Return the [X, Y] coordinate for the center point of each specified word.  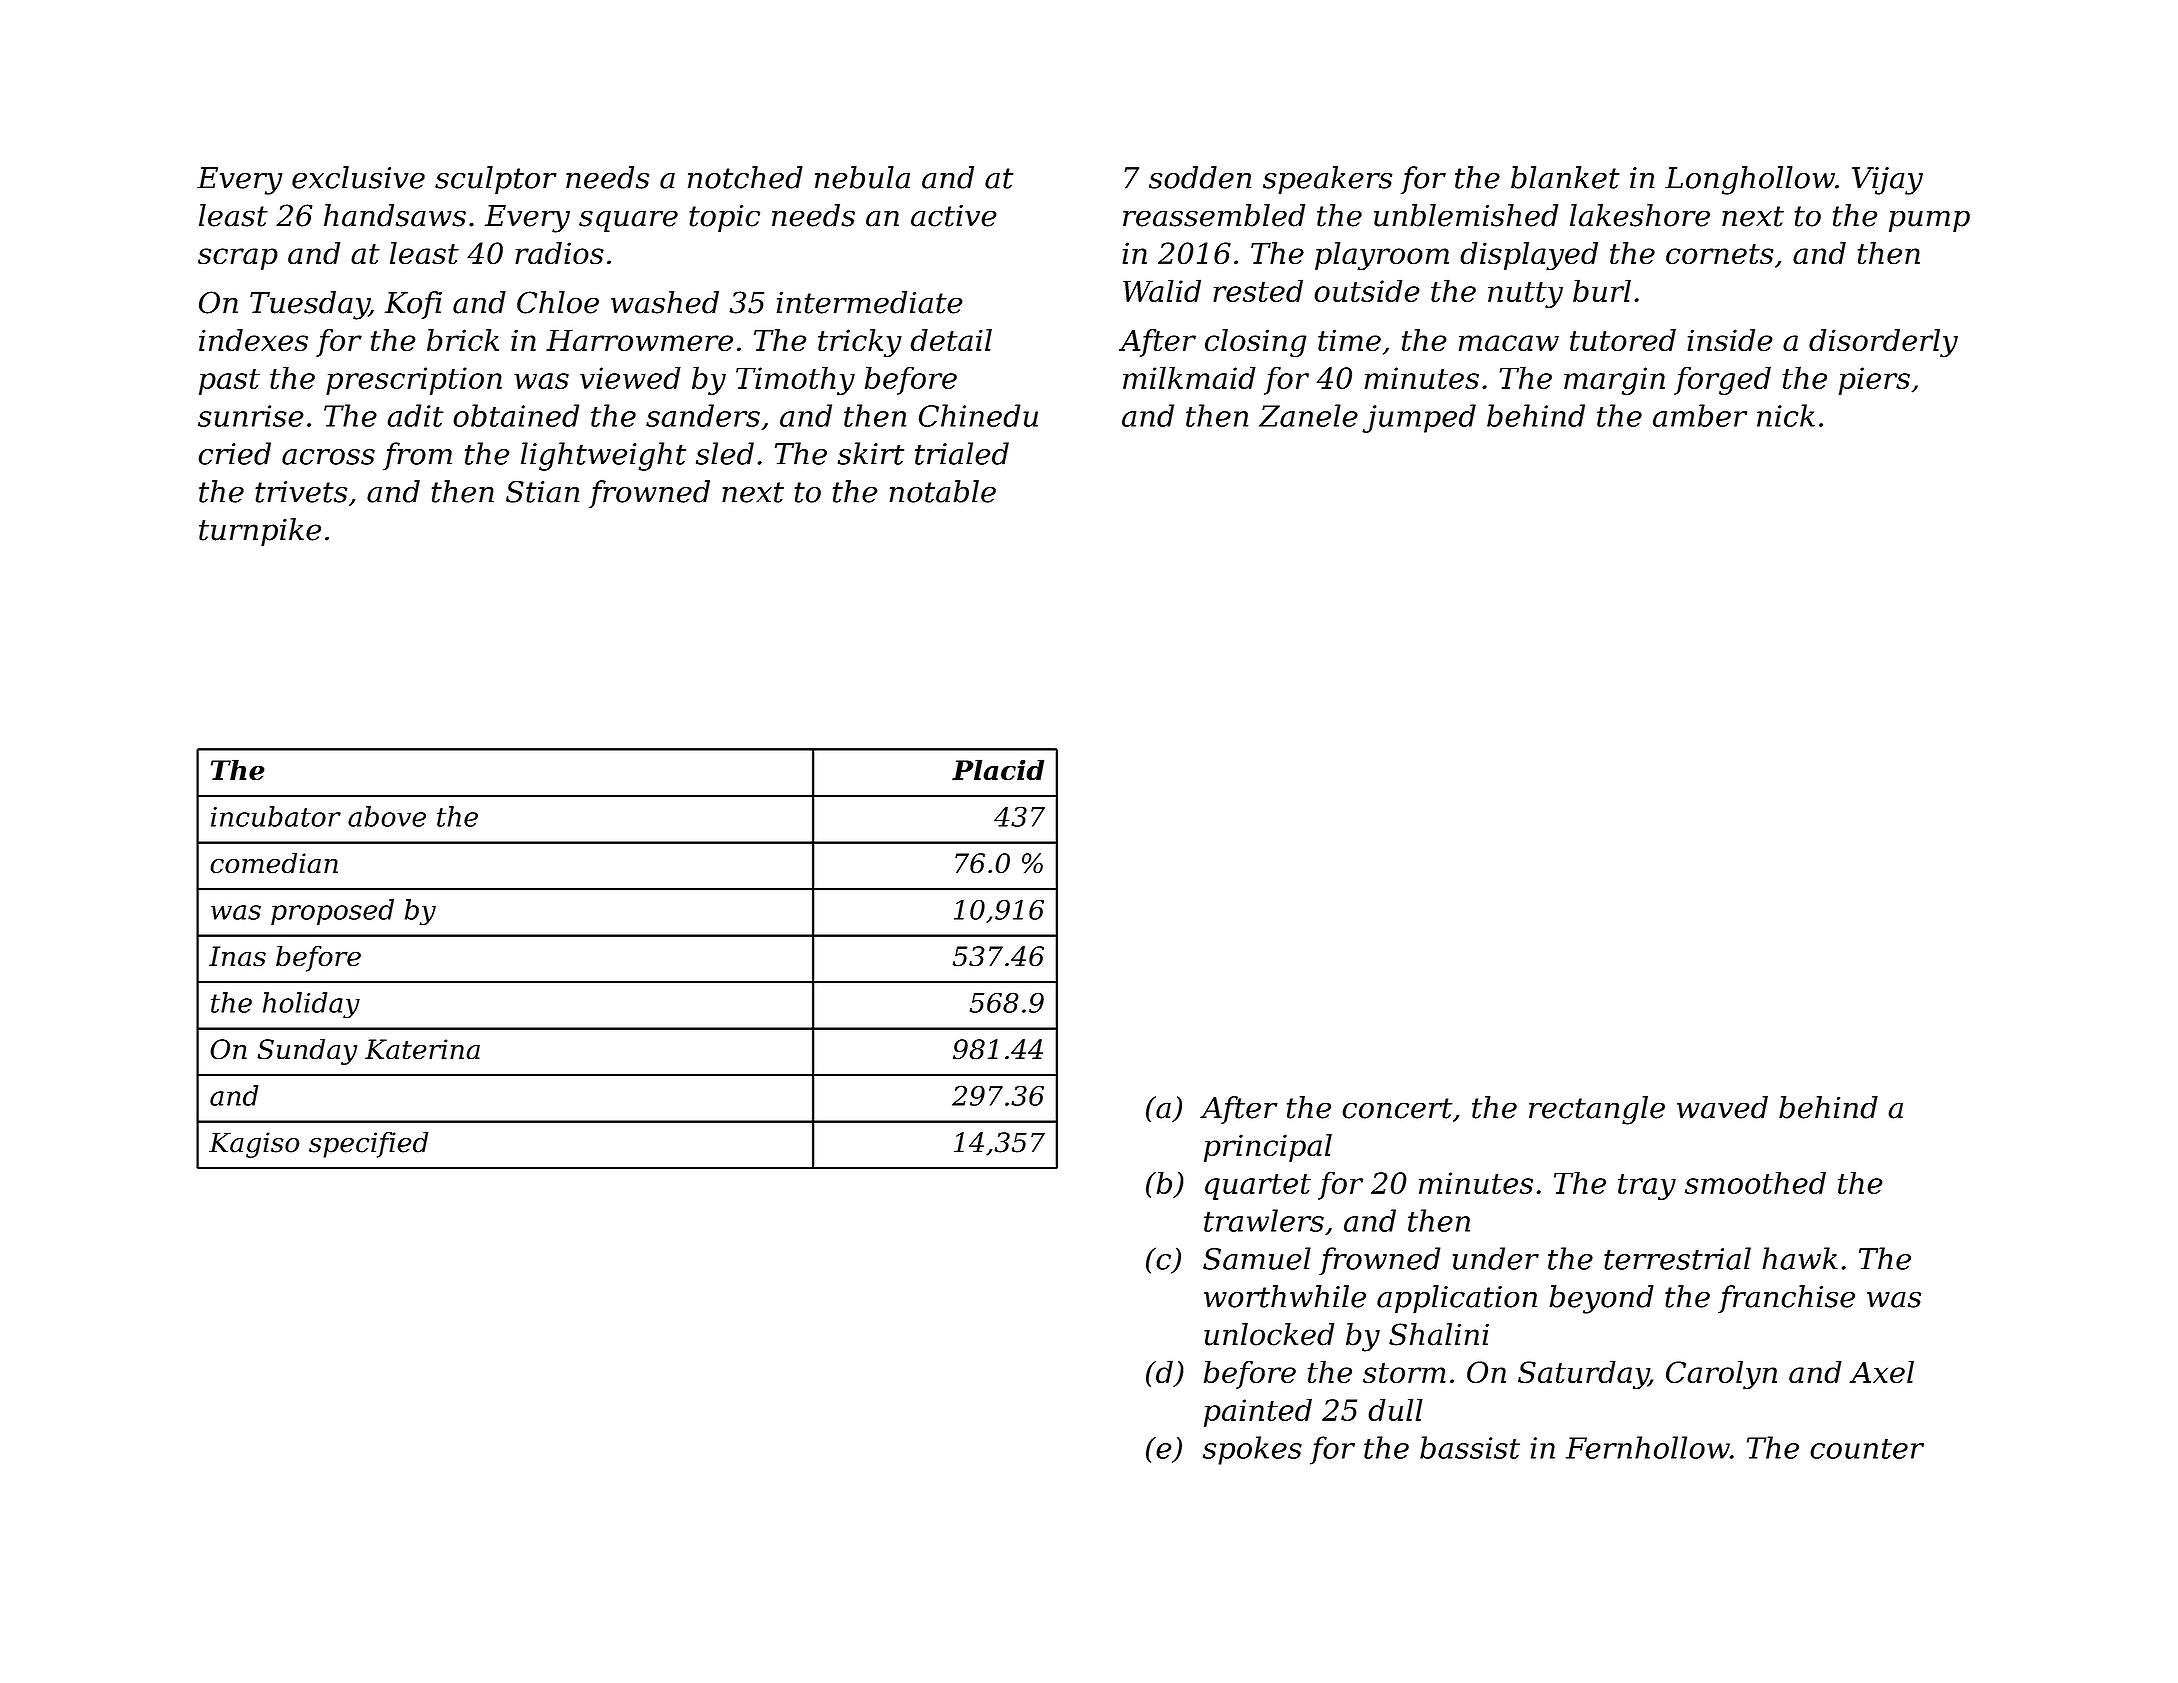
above [387, 816]
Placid [998, 770]
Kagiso [254, 1145]
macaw [1509, 343]
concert [1397, 1108]
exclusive [358, 177]
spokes [1252, 1450]
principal [1268, 1148]
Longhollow [1750, 180]
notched [745, 177]
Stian [543, 492]
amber [1700, 415]
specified [369, 1144]
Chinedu [978, 415]
